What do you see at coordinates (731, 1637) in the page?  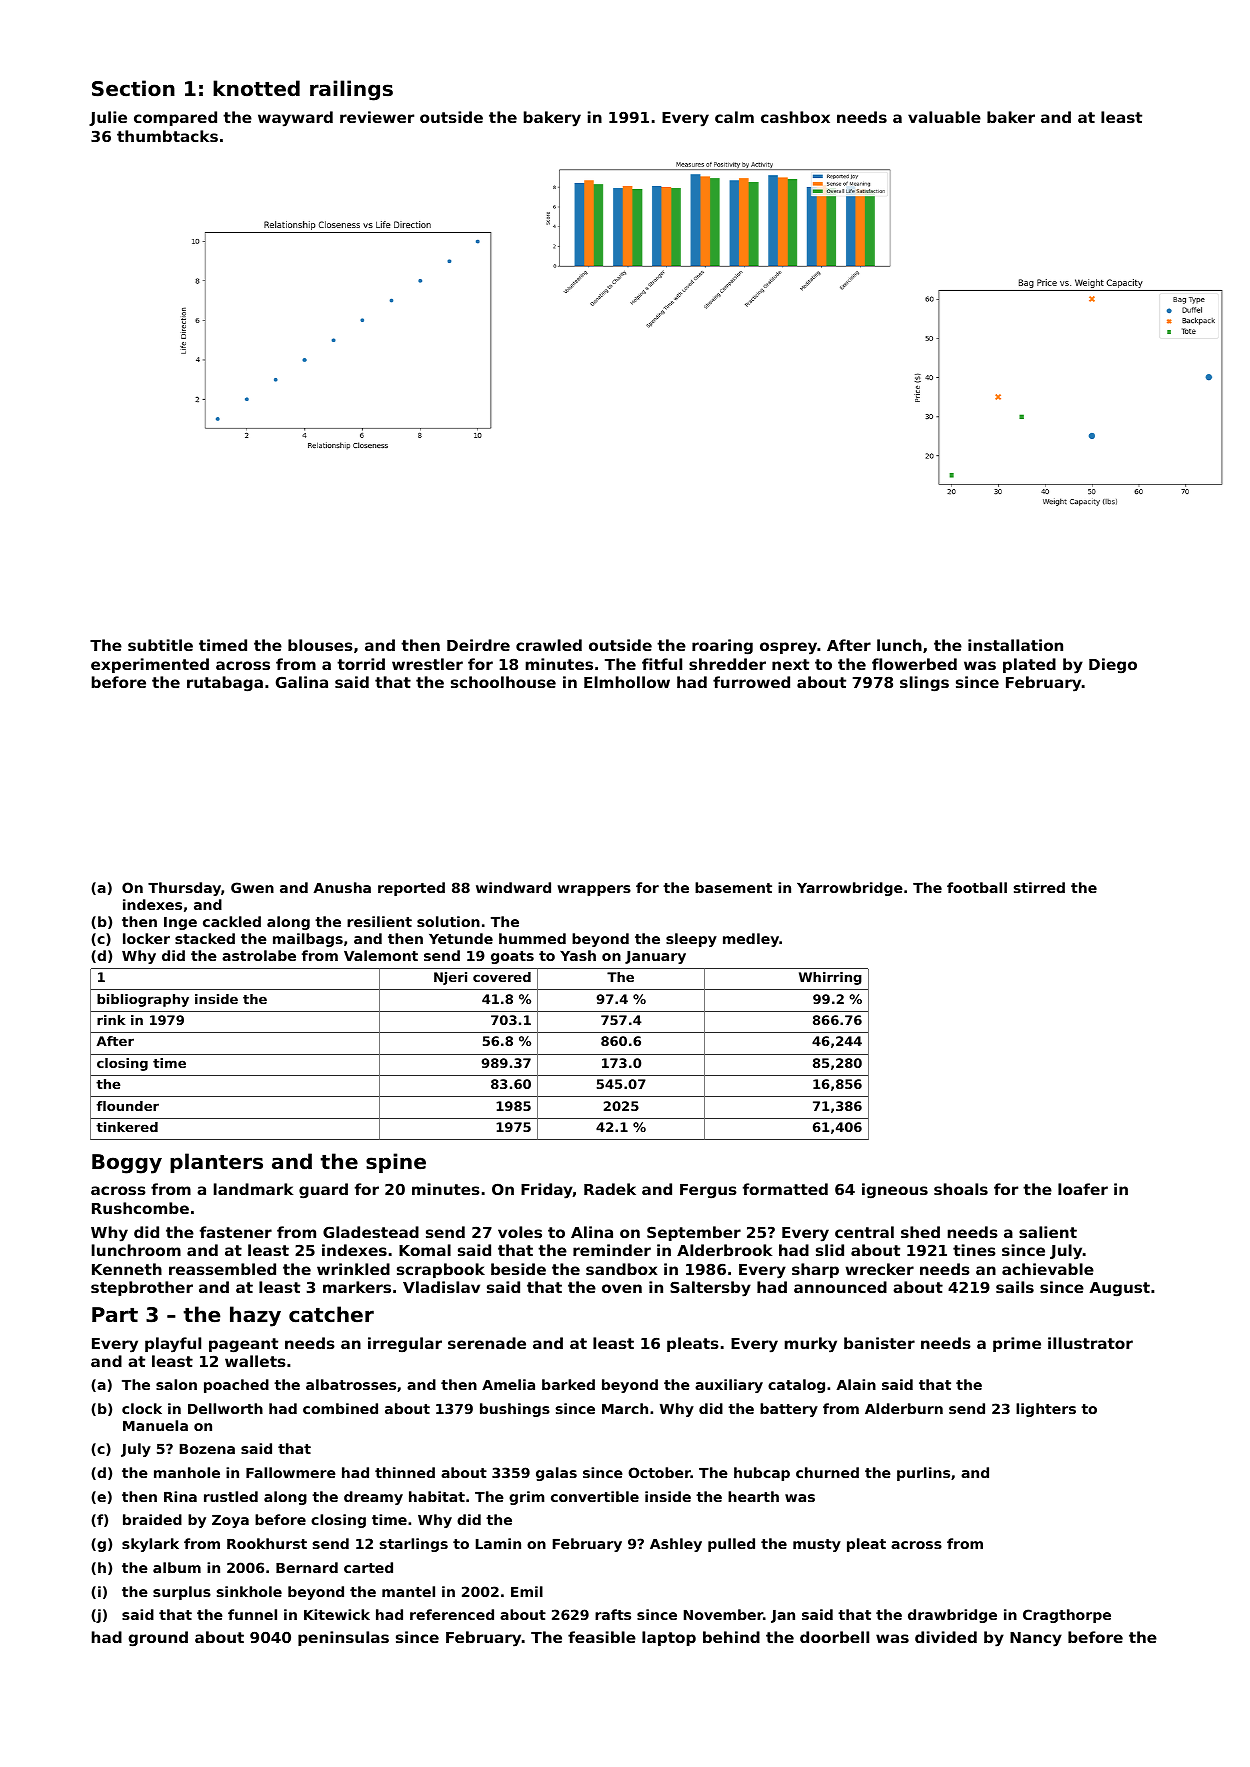 I see `behind` at bounding box center [731, 1637].
